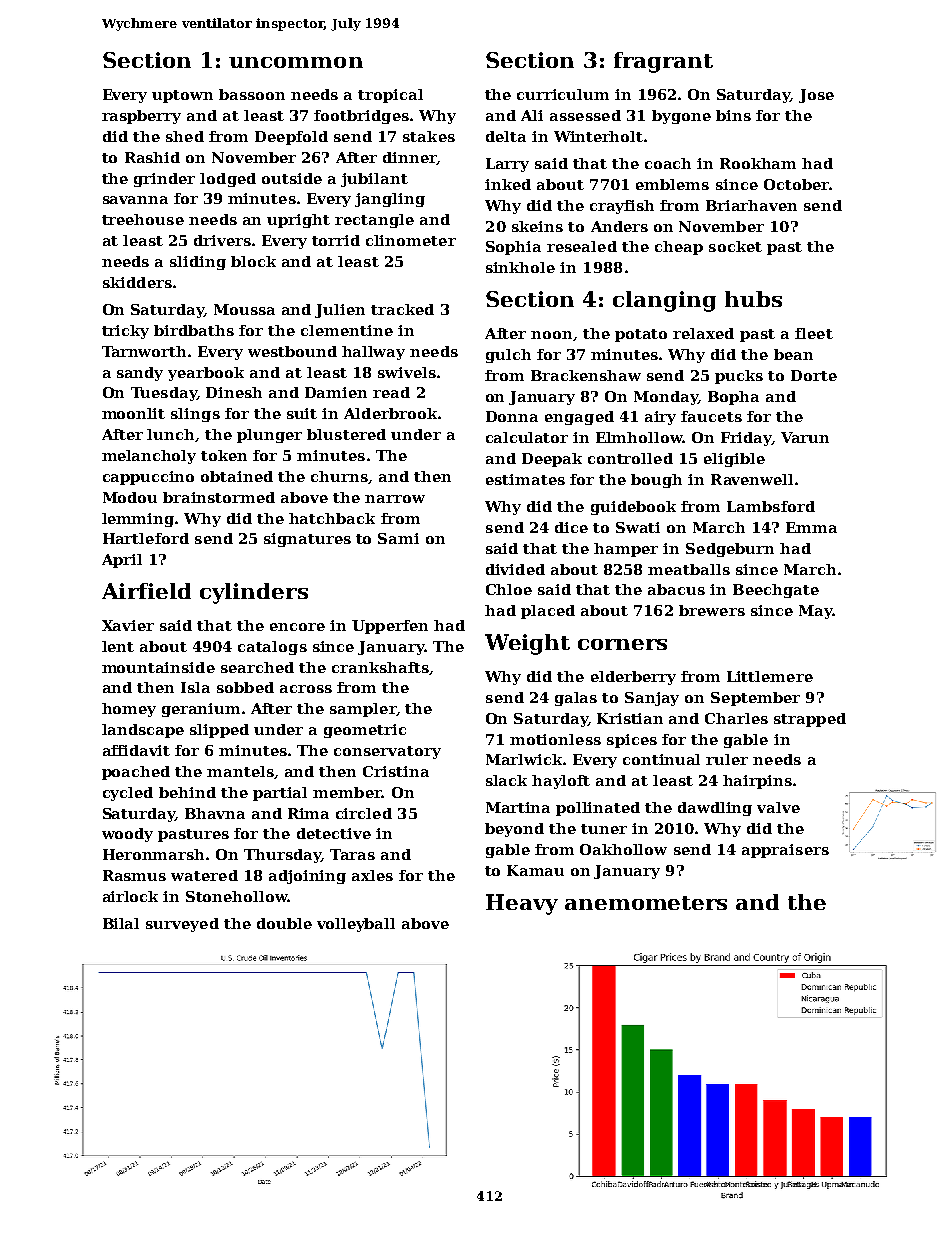  What do you see at coordinates (663, 62) in the image?
I see `fragrant` at bounding box center [663, 62].
